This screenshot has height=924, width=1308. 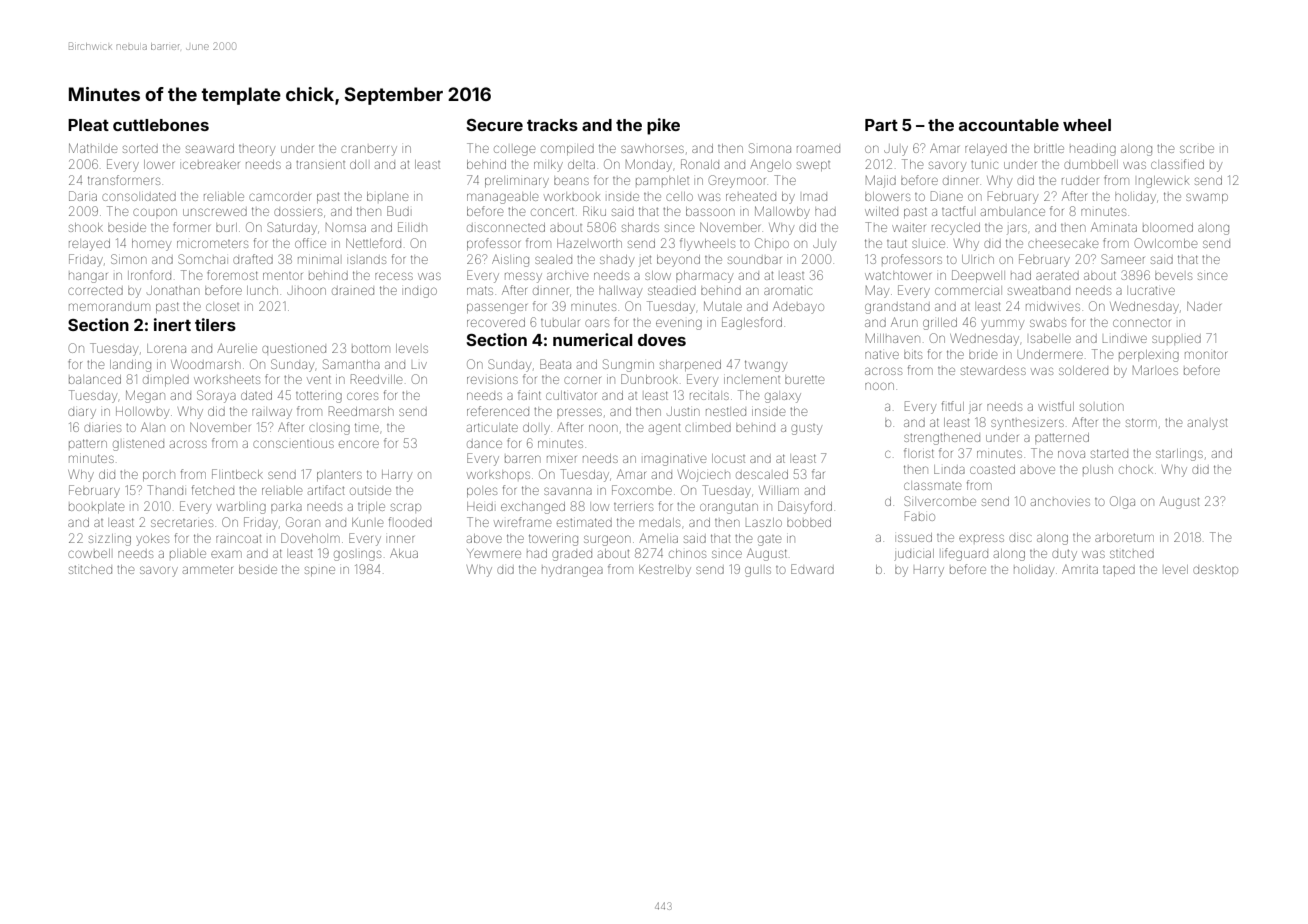 I want to click on anchovies, so click(x=1060, y=502).
